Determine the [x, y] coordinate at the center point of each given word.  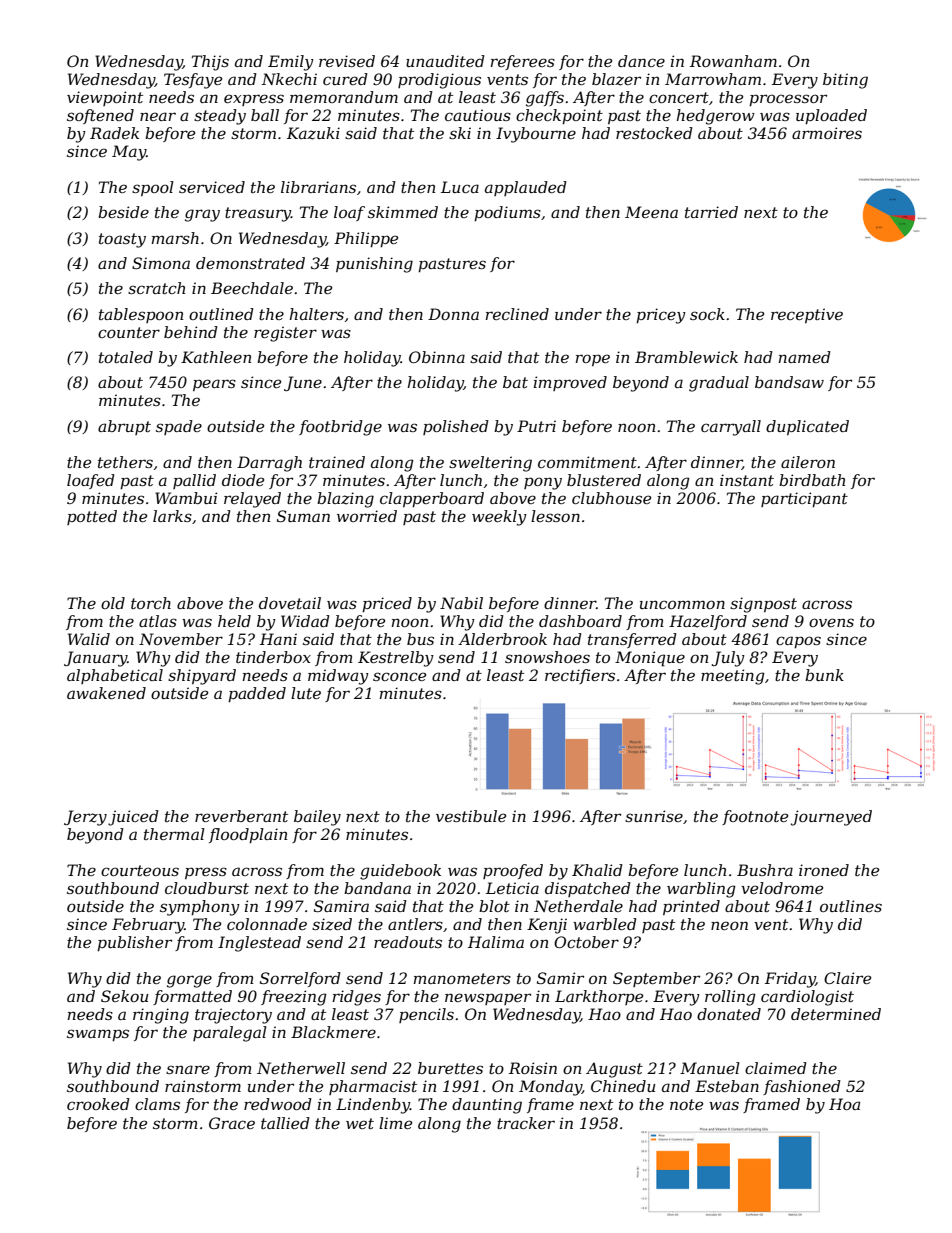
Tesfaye [193, 81]
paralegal [230, 1034]
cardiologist [807, 998]
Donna [453, 314]
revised [347, 61]
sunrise [654, 816]
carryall [731, 428]
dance [641, 61]
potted [92, 517]
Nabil [461, 603]
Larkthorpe [599, 997]
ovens [831, 622]
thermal [174, 834]
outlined [221, 314]
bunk [824, 675]
